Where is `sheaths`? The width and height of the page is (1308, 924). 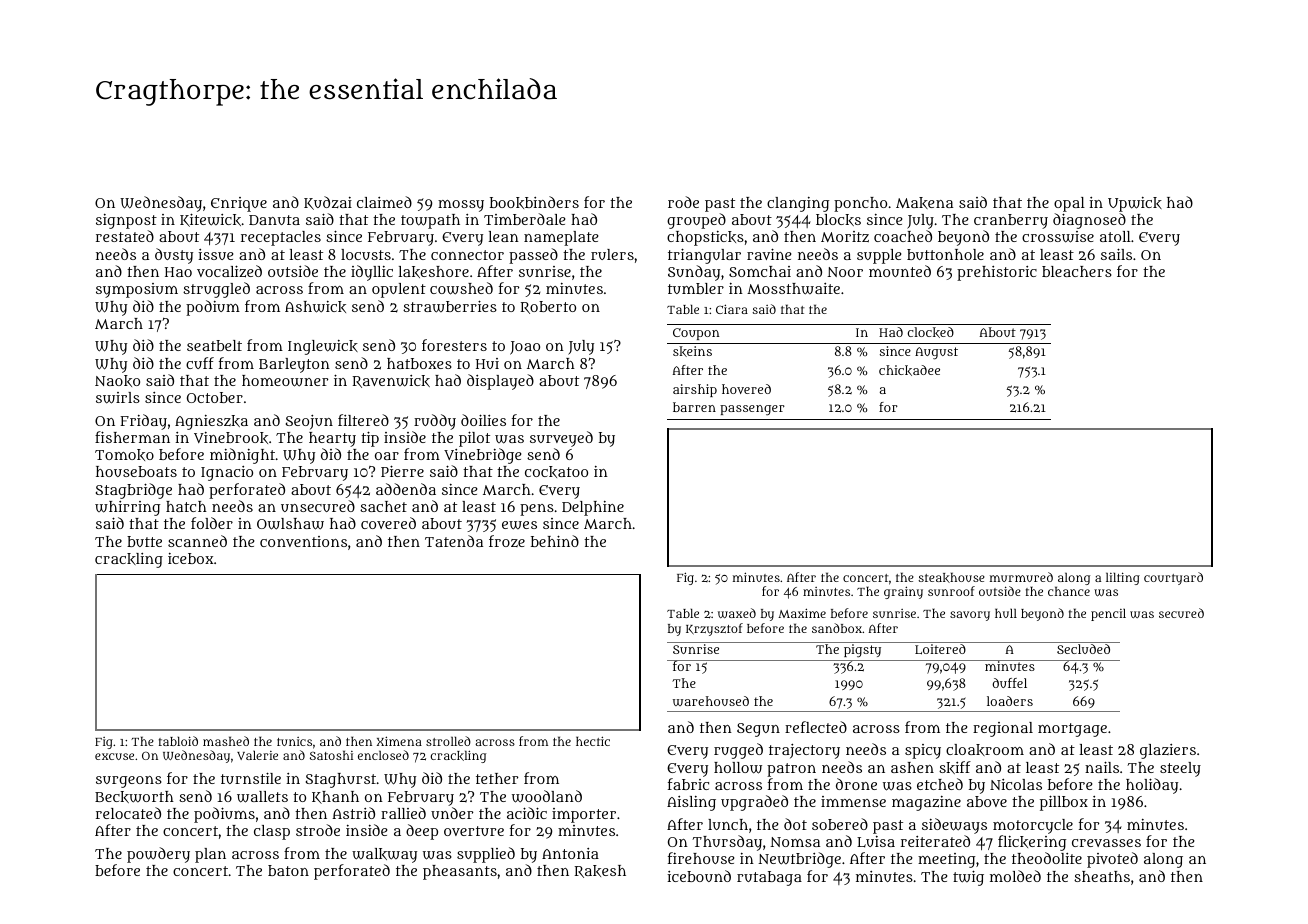 sheaths is located at coordinates (1102, 876).
